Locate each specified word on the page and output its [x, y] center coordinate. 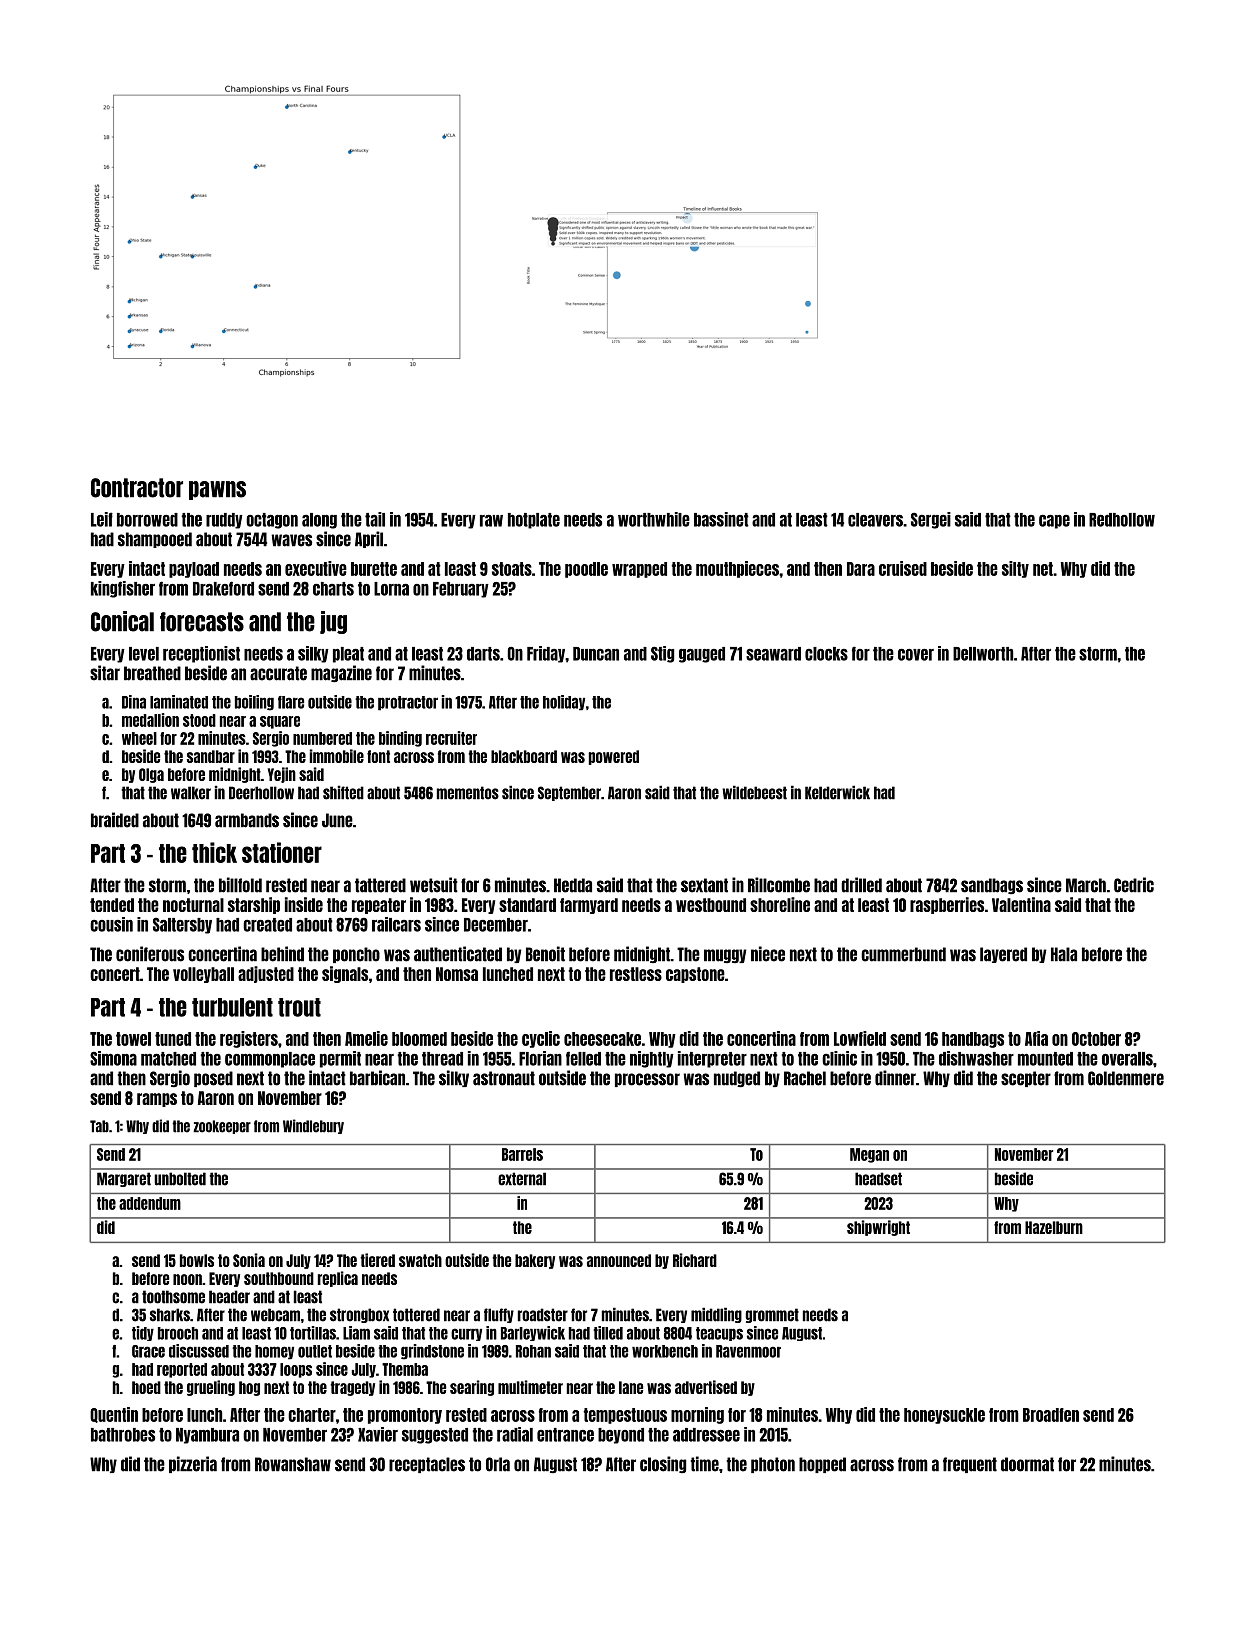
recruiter [451, 738]
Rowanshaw [293, 1464]
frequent [970, 1465]
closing [663, 1465]
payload [194, 570]
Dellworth [983, 654]
